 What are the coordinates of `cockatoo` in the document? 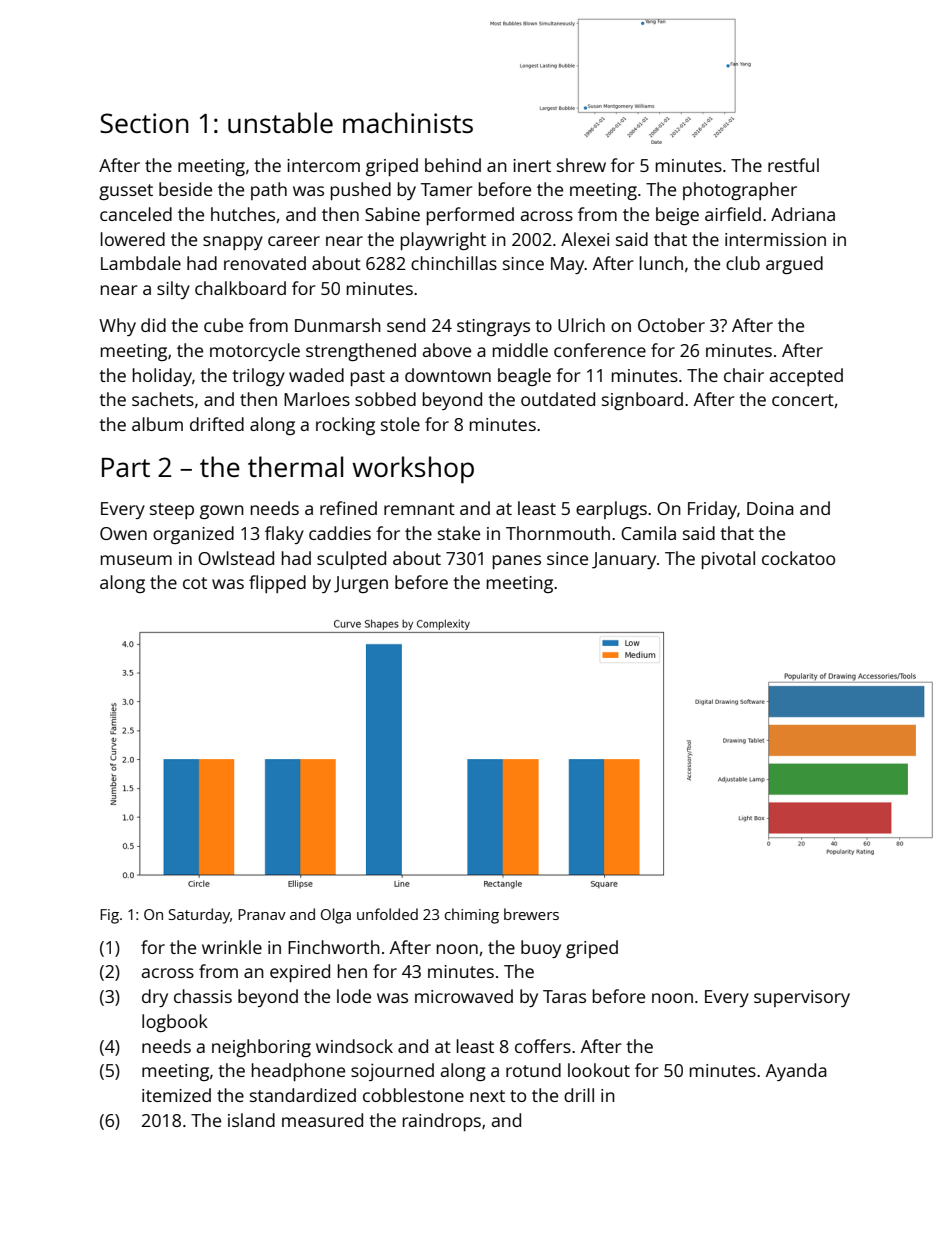 It's located at (798, 558).
